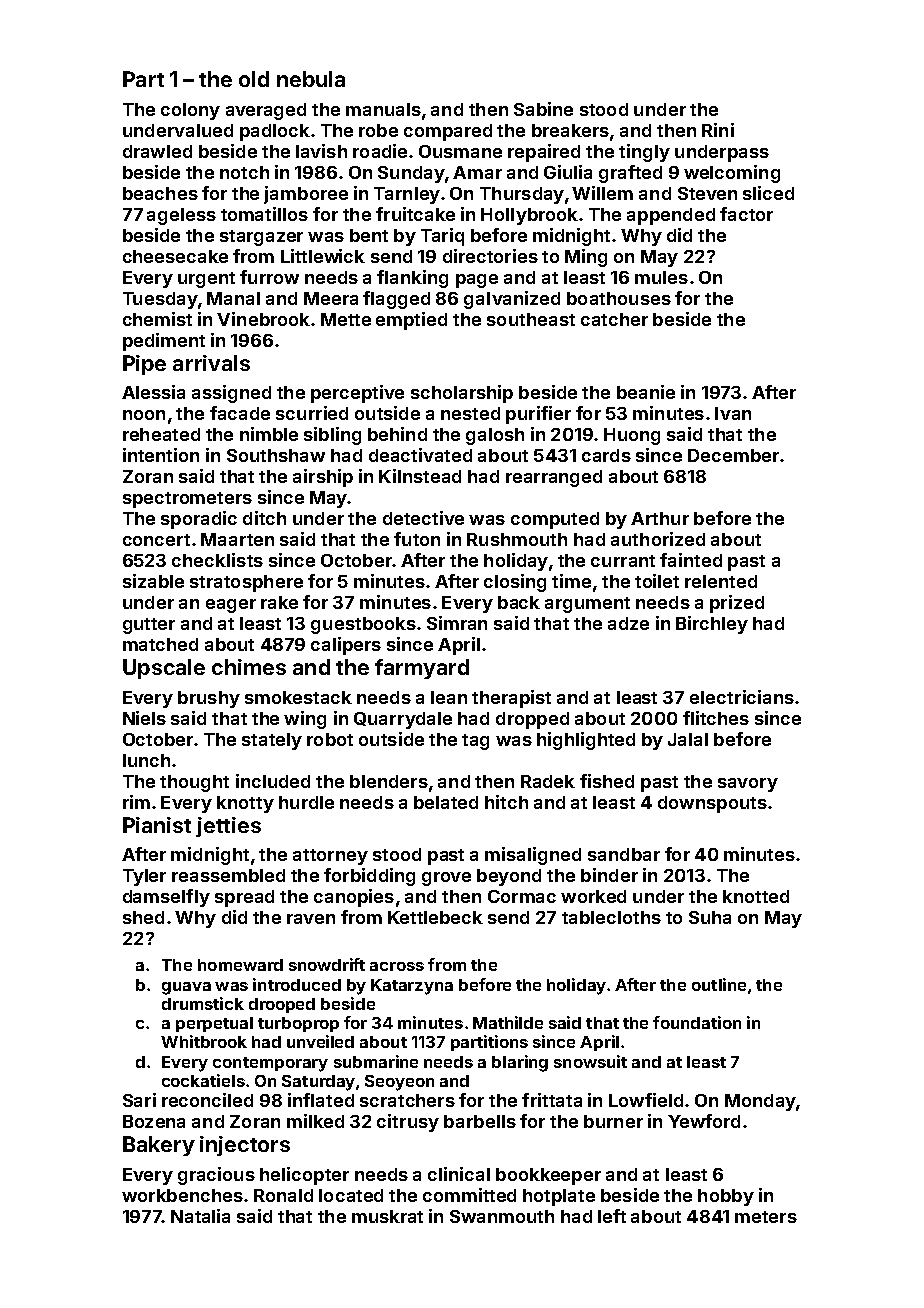 The image size is (924, 1308). Describe the element at coordinates (543, 109) in the screenshot. I see `Sabine` at that location.
